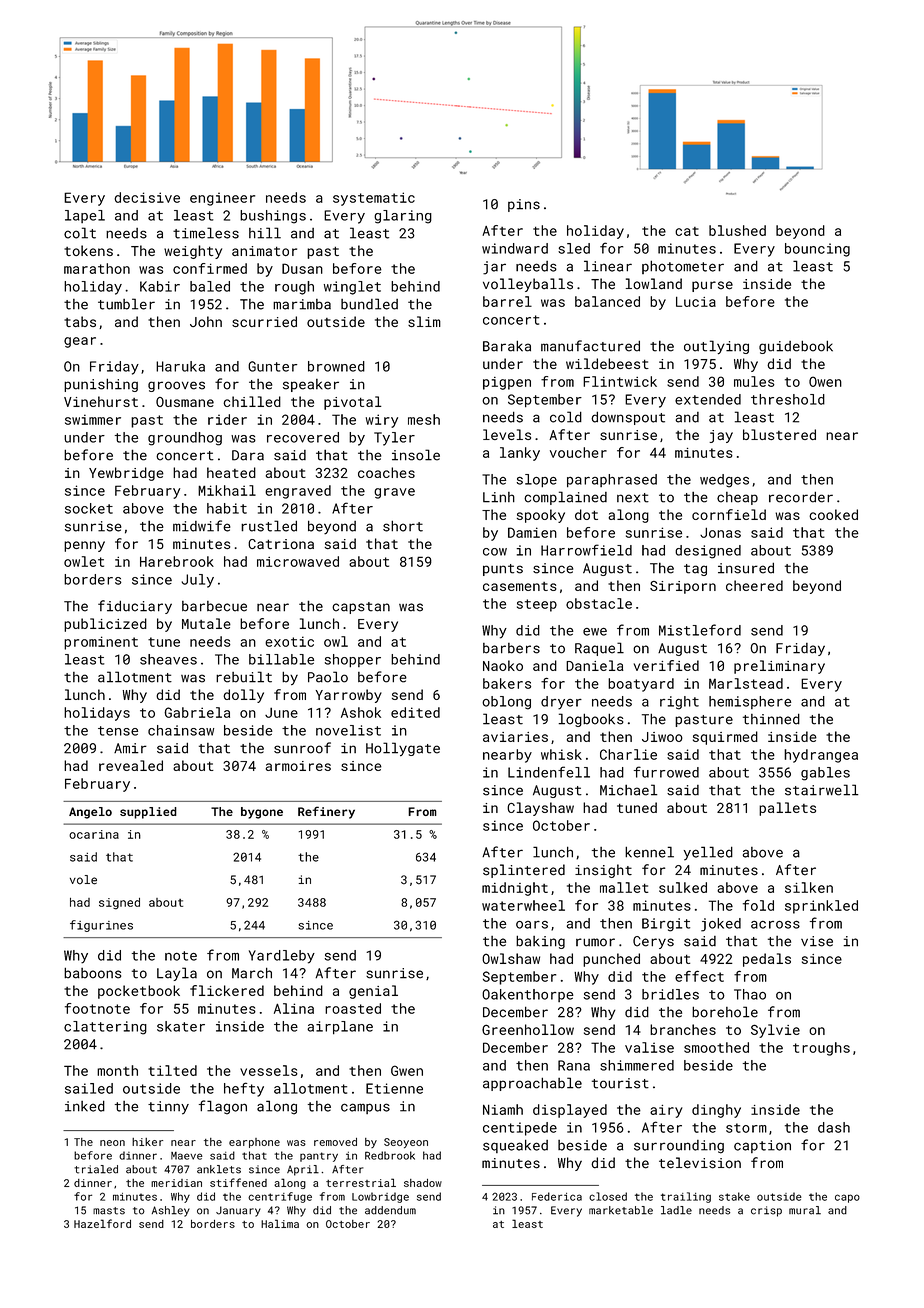 This page has height=1308, width=924. Describe the element at coordinates (621, 1210) in the page. I see `marketable` at that location.
